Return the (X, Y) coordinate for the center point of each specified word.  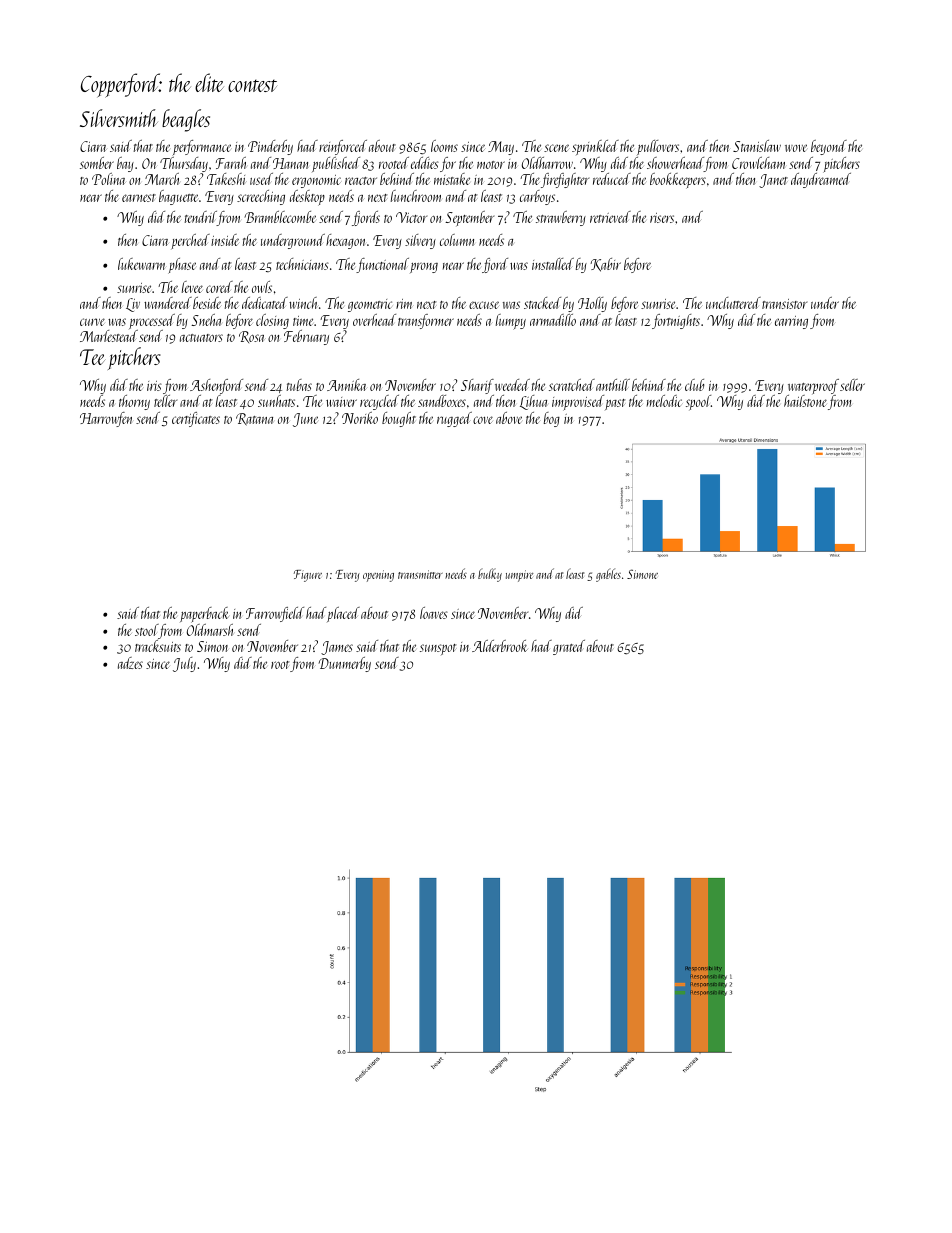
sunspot (438, 649)
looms (444, 146)
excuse (484, 305)
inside (225, 240)
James (337, 648)
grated (569, 647)
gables (608, 575)
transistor (784, 304)
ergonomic (316, 181)
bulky (490, 575)
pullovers (658, 147)
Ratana (254, 419)
